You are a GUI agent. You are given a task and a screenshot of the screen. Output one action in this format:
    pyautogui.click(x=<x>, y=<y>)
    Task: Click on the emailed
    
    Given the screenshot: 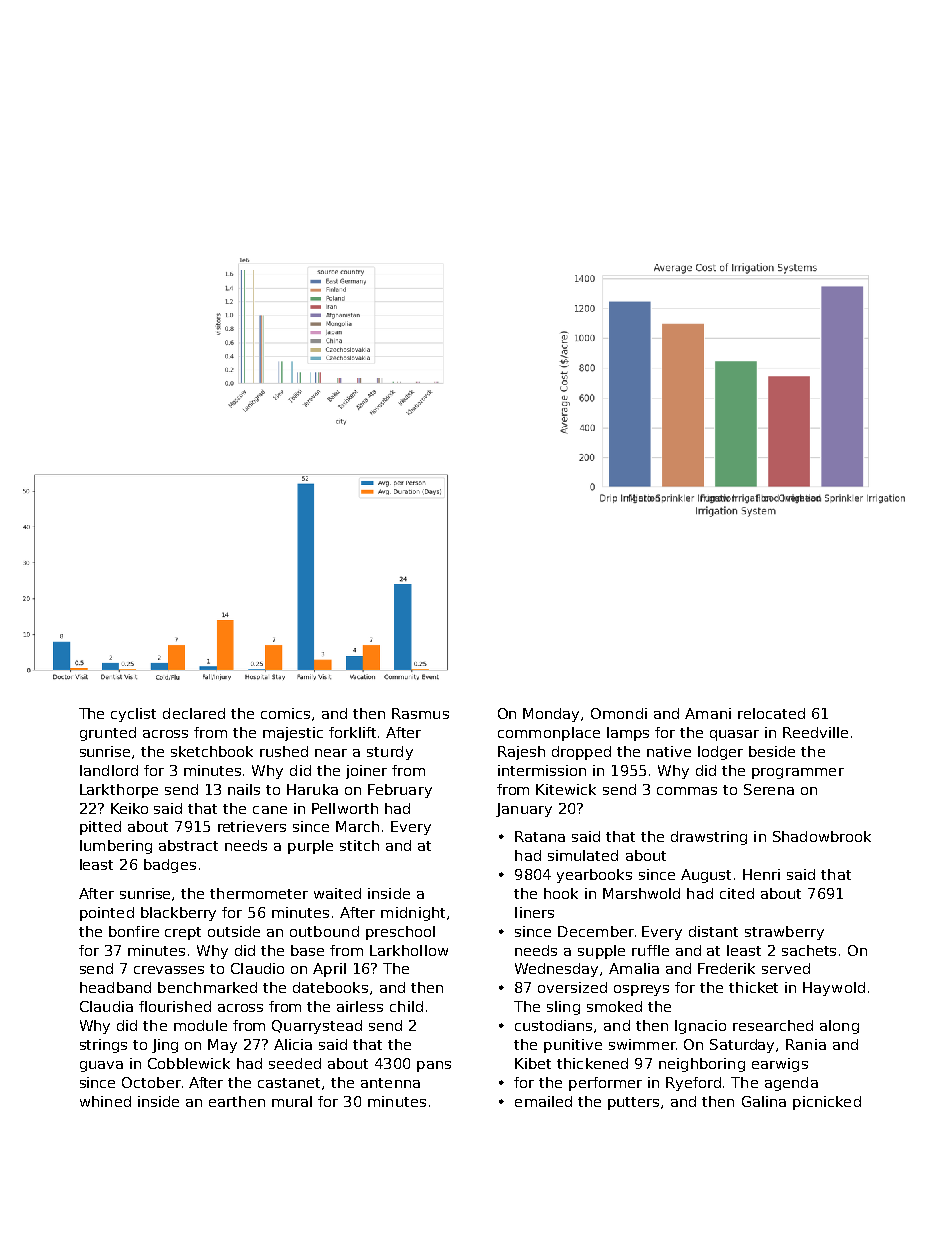 What is the action you would take?
    pyautogui.click(x=543, y=1101)
